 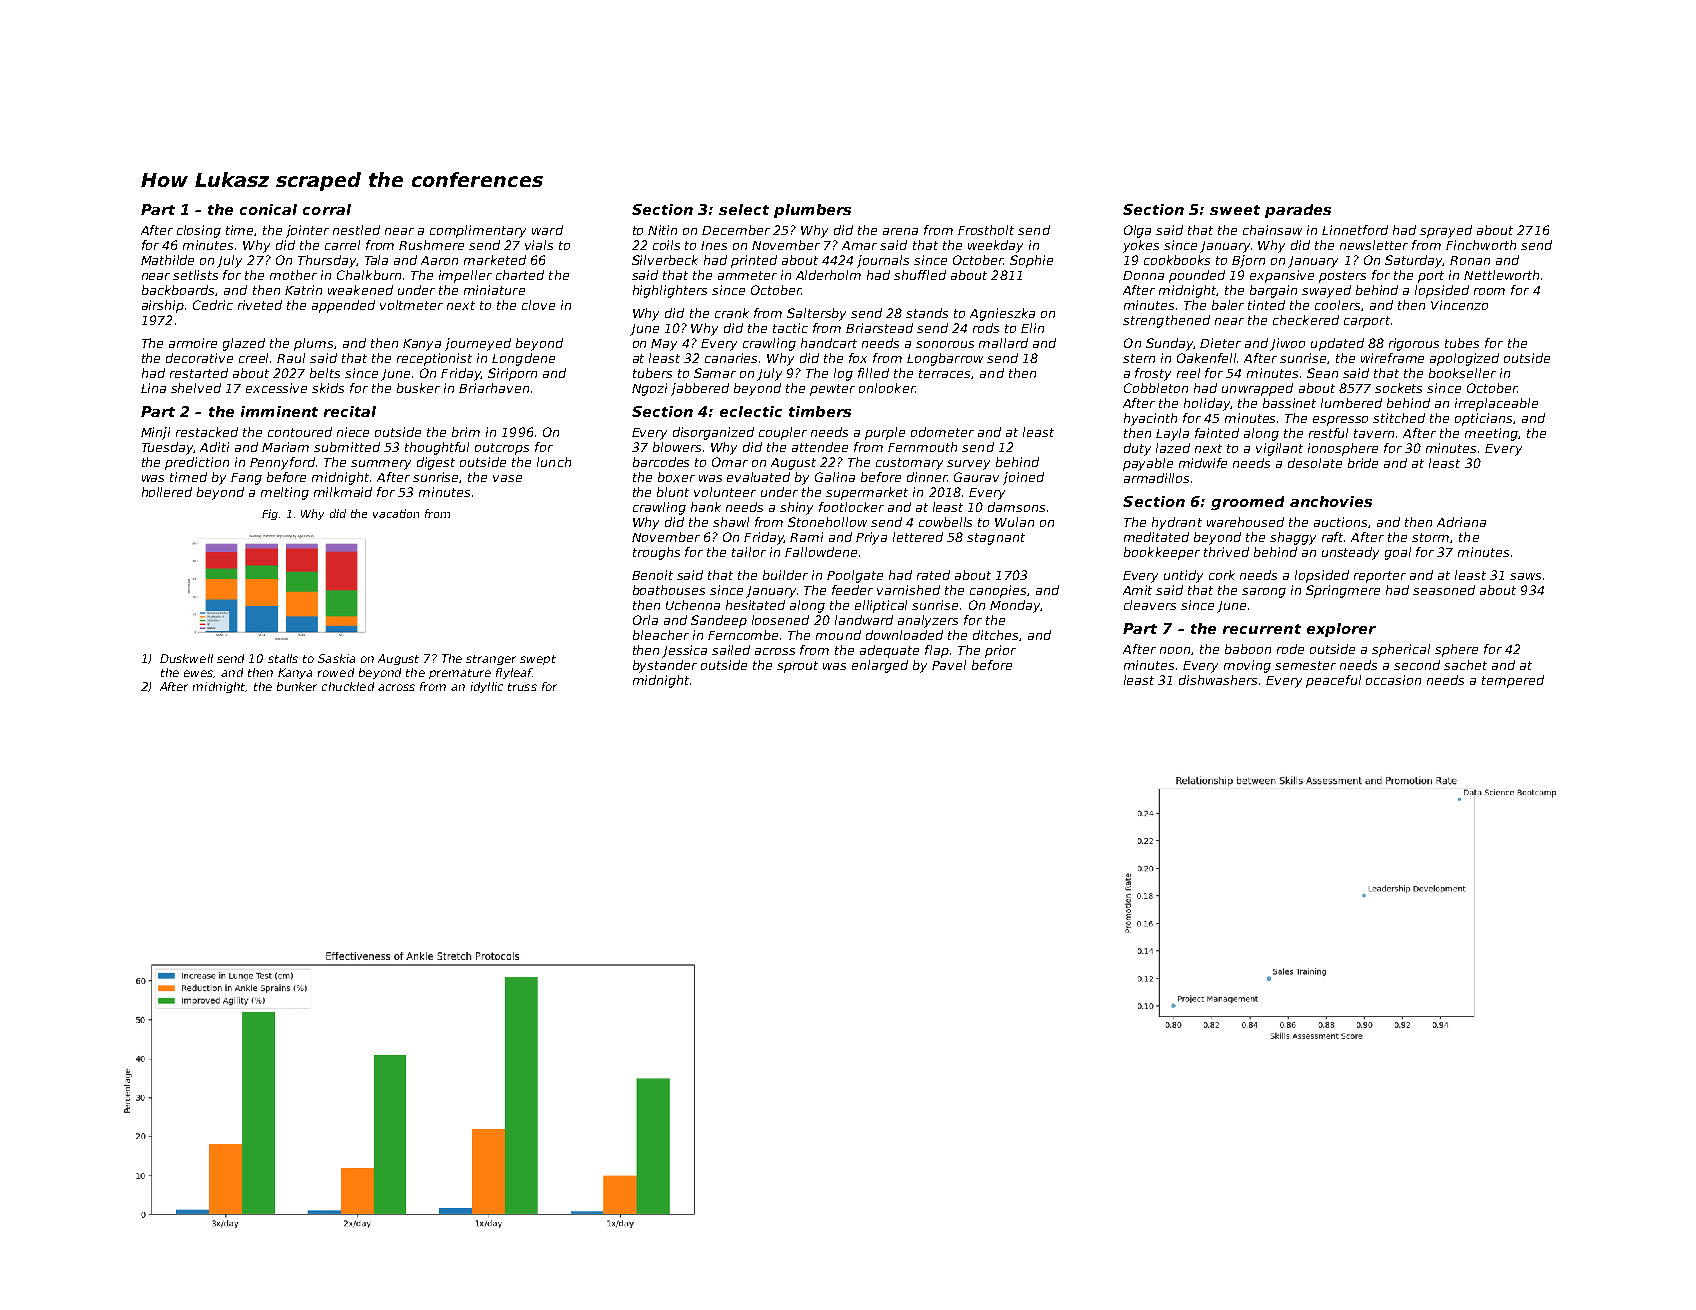 What do you see at coordinates (186, 658) in the screenshot?
I see `Duskwell` at bounding box center [186, 658].
